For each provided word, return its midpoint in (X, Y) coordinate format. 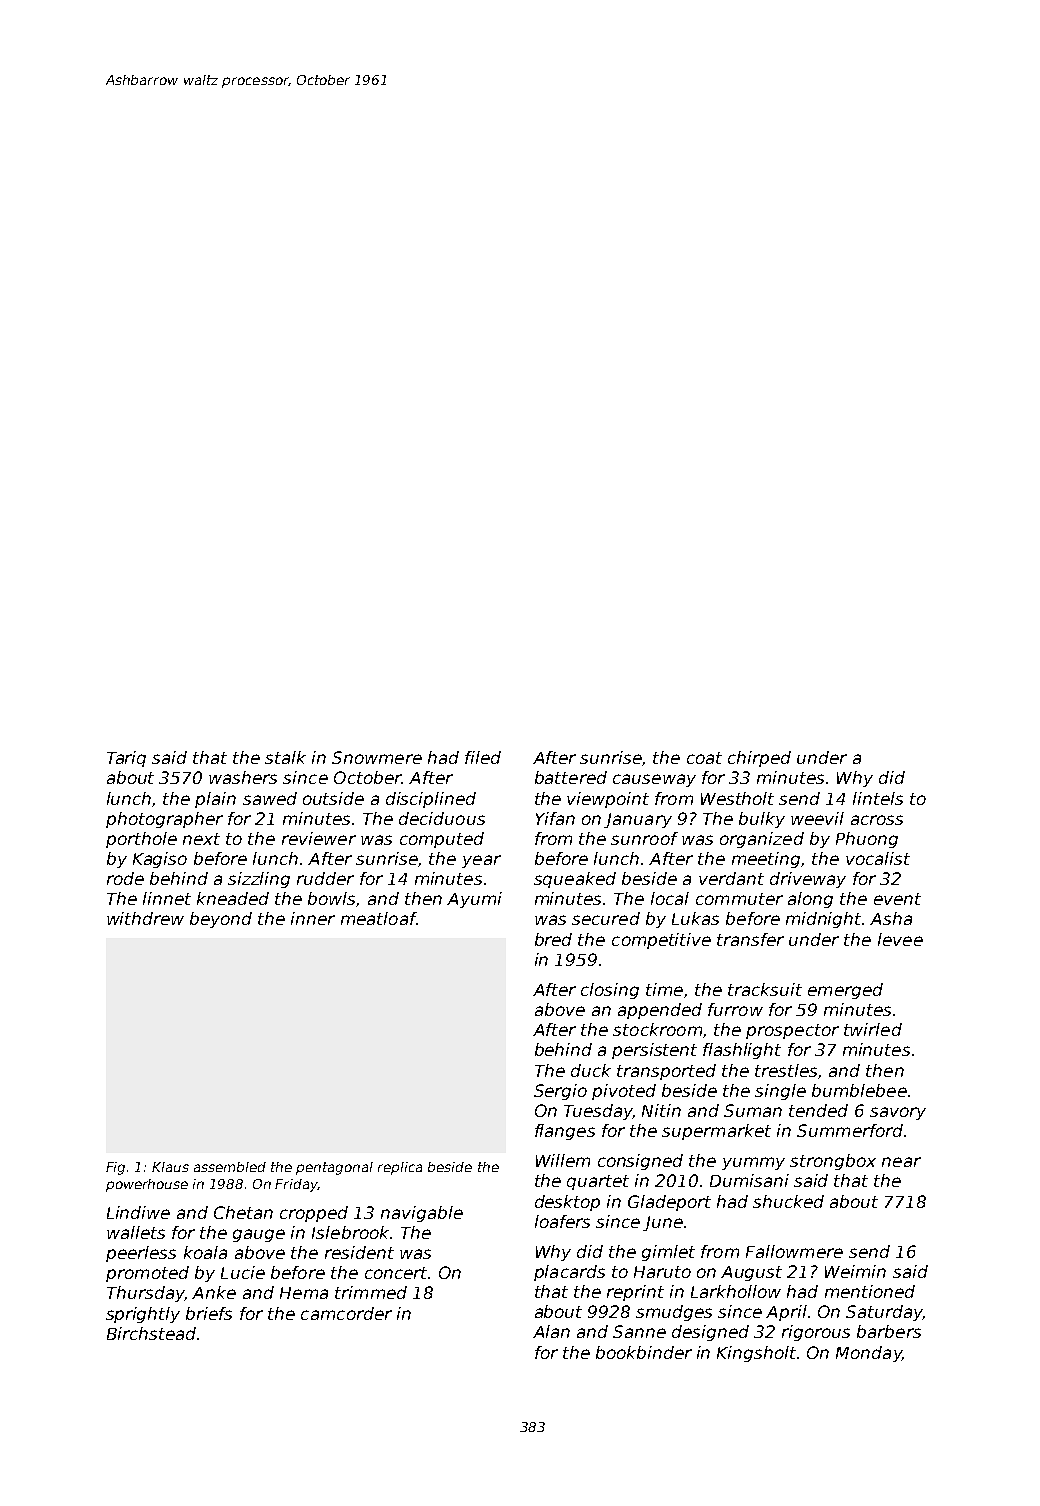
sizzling (259, 880)
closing (610, 991)
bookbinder (644, 1352)
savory (898, 1113)
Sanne (639, 1331)
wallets (136, 1232)
